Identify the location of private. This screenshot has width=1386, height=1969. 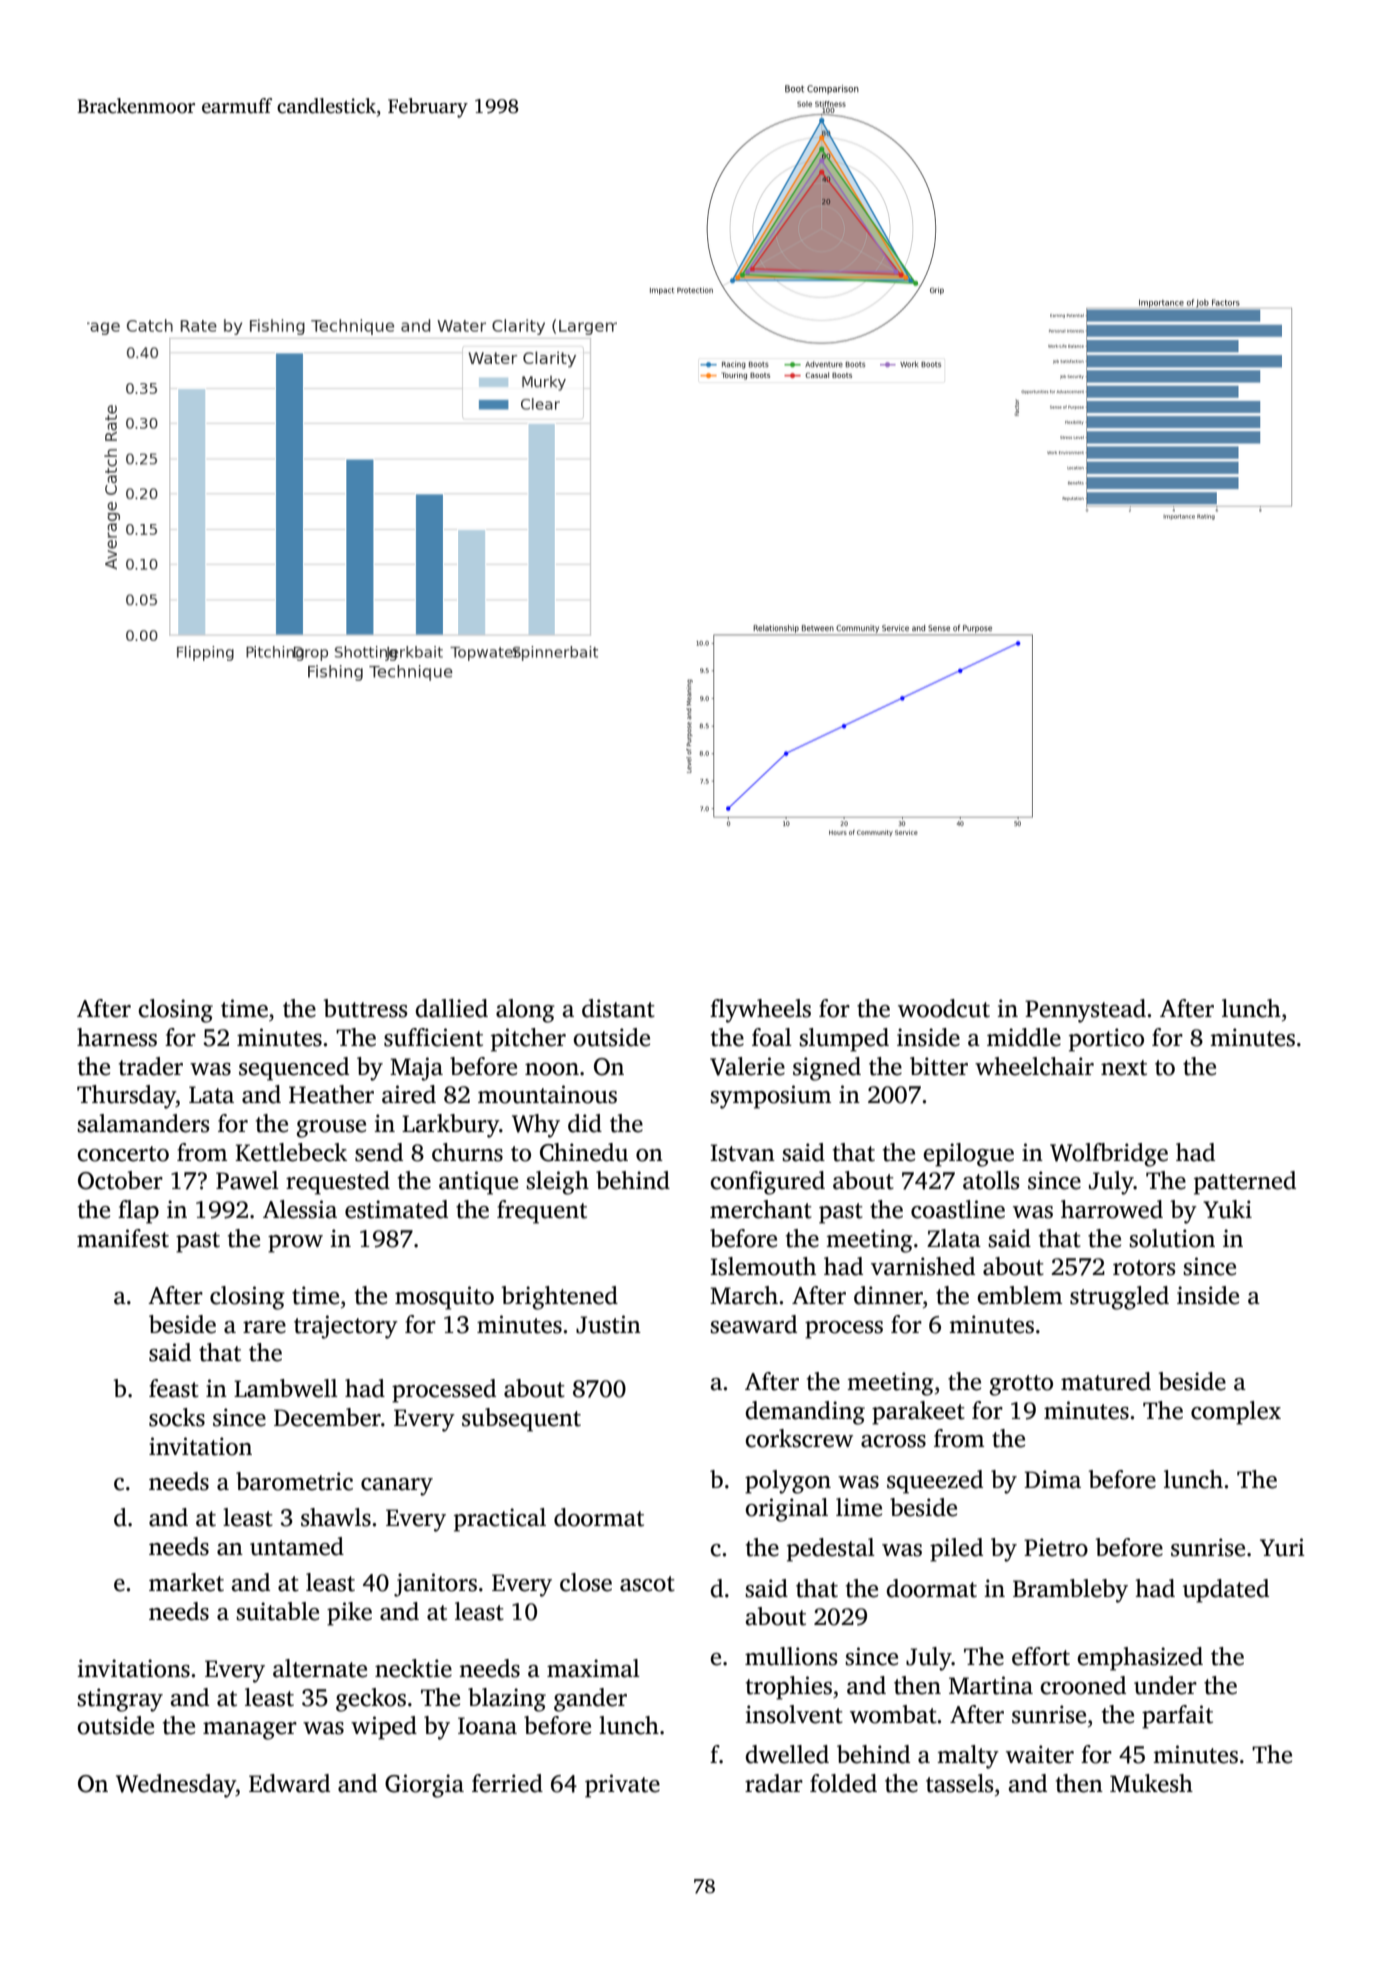
(622, 1786).
